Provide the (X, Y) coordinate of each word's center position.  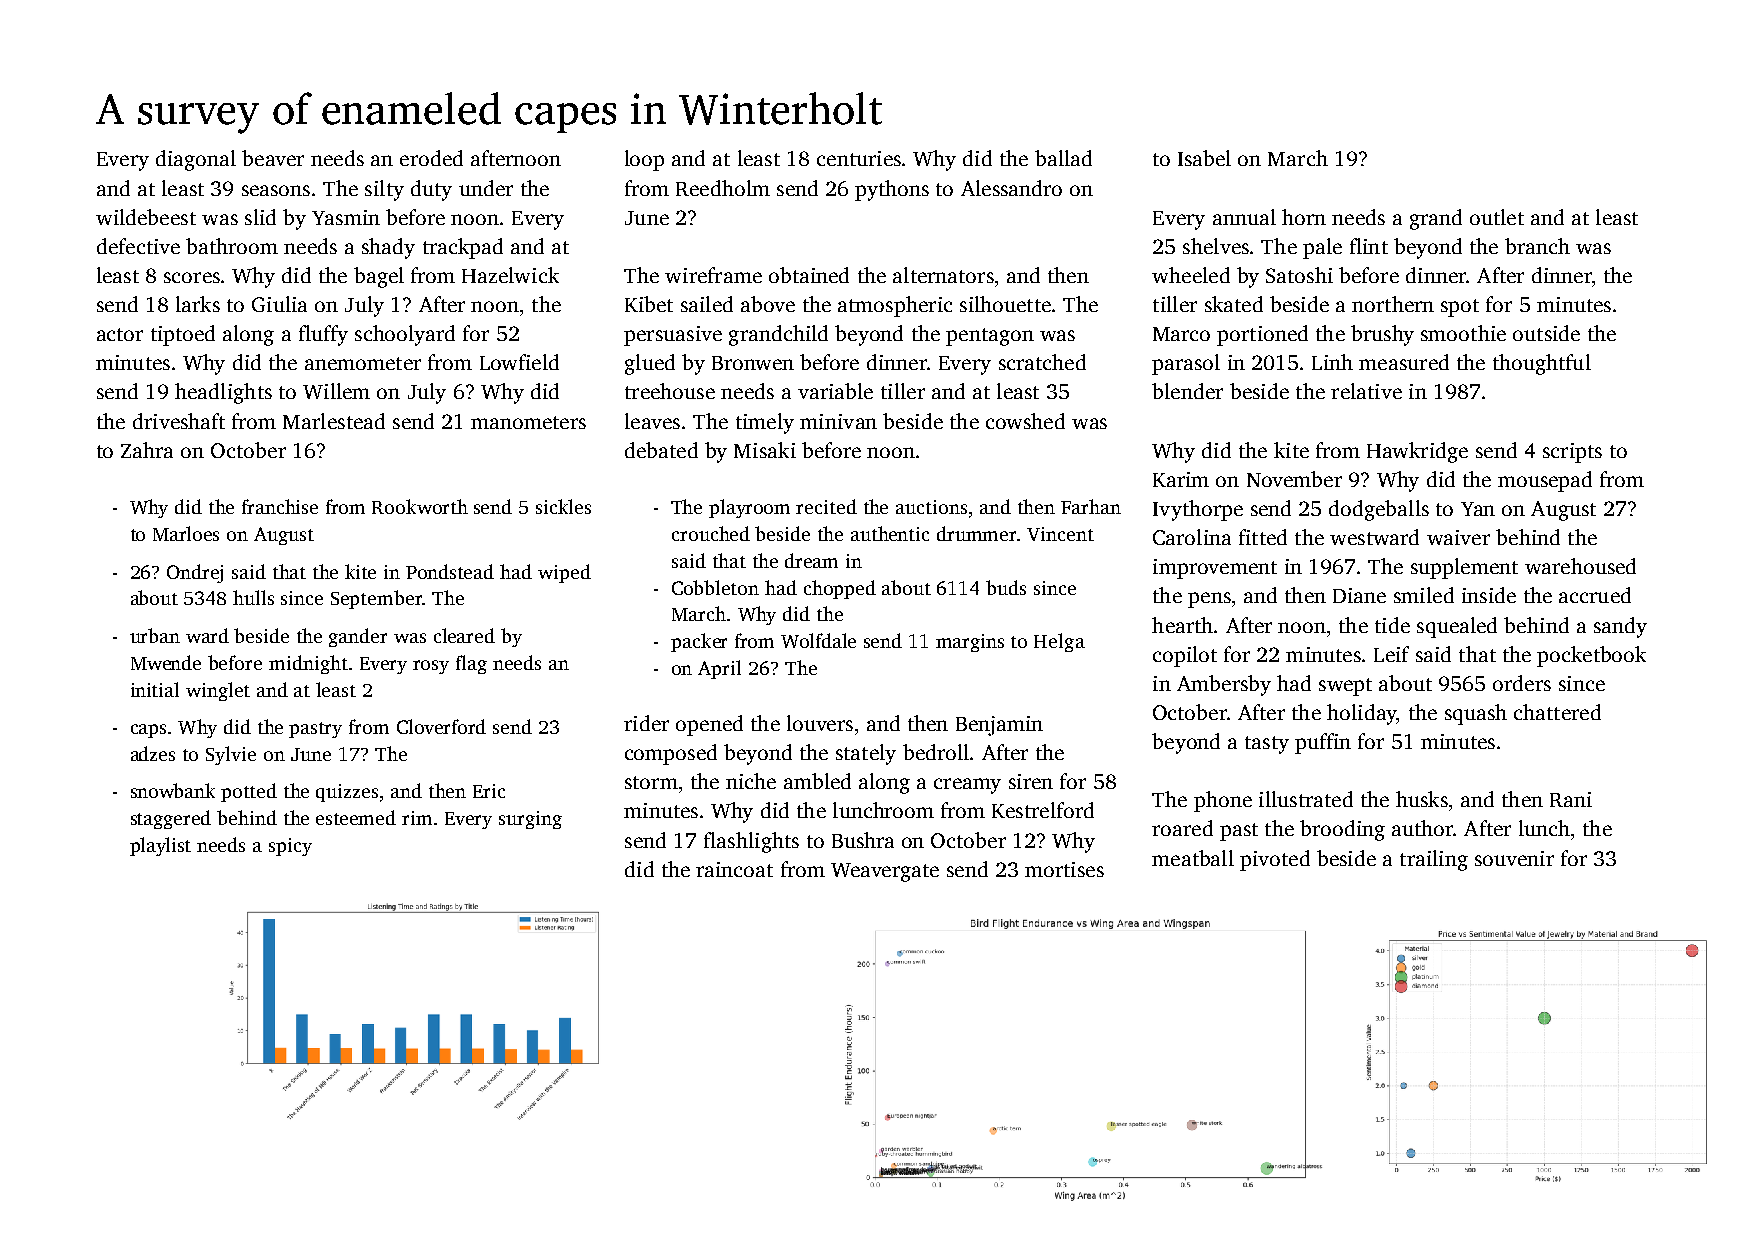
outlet (1497, 217)
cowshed (1025, 421)
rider (646, 723)
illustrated (1306, 799)
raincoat (734, 869)
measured (1404, 362)
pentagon (990, 337)
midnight (308, 664)
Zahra (147, 450)
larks (198, 304)
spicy (290, 847)
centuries (859, 158)
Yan (1478, 509)
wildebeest (146, 217)
